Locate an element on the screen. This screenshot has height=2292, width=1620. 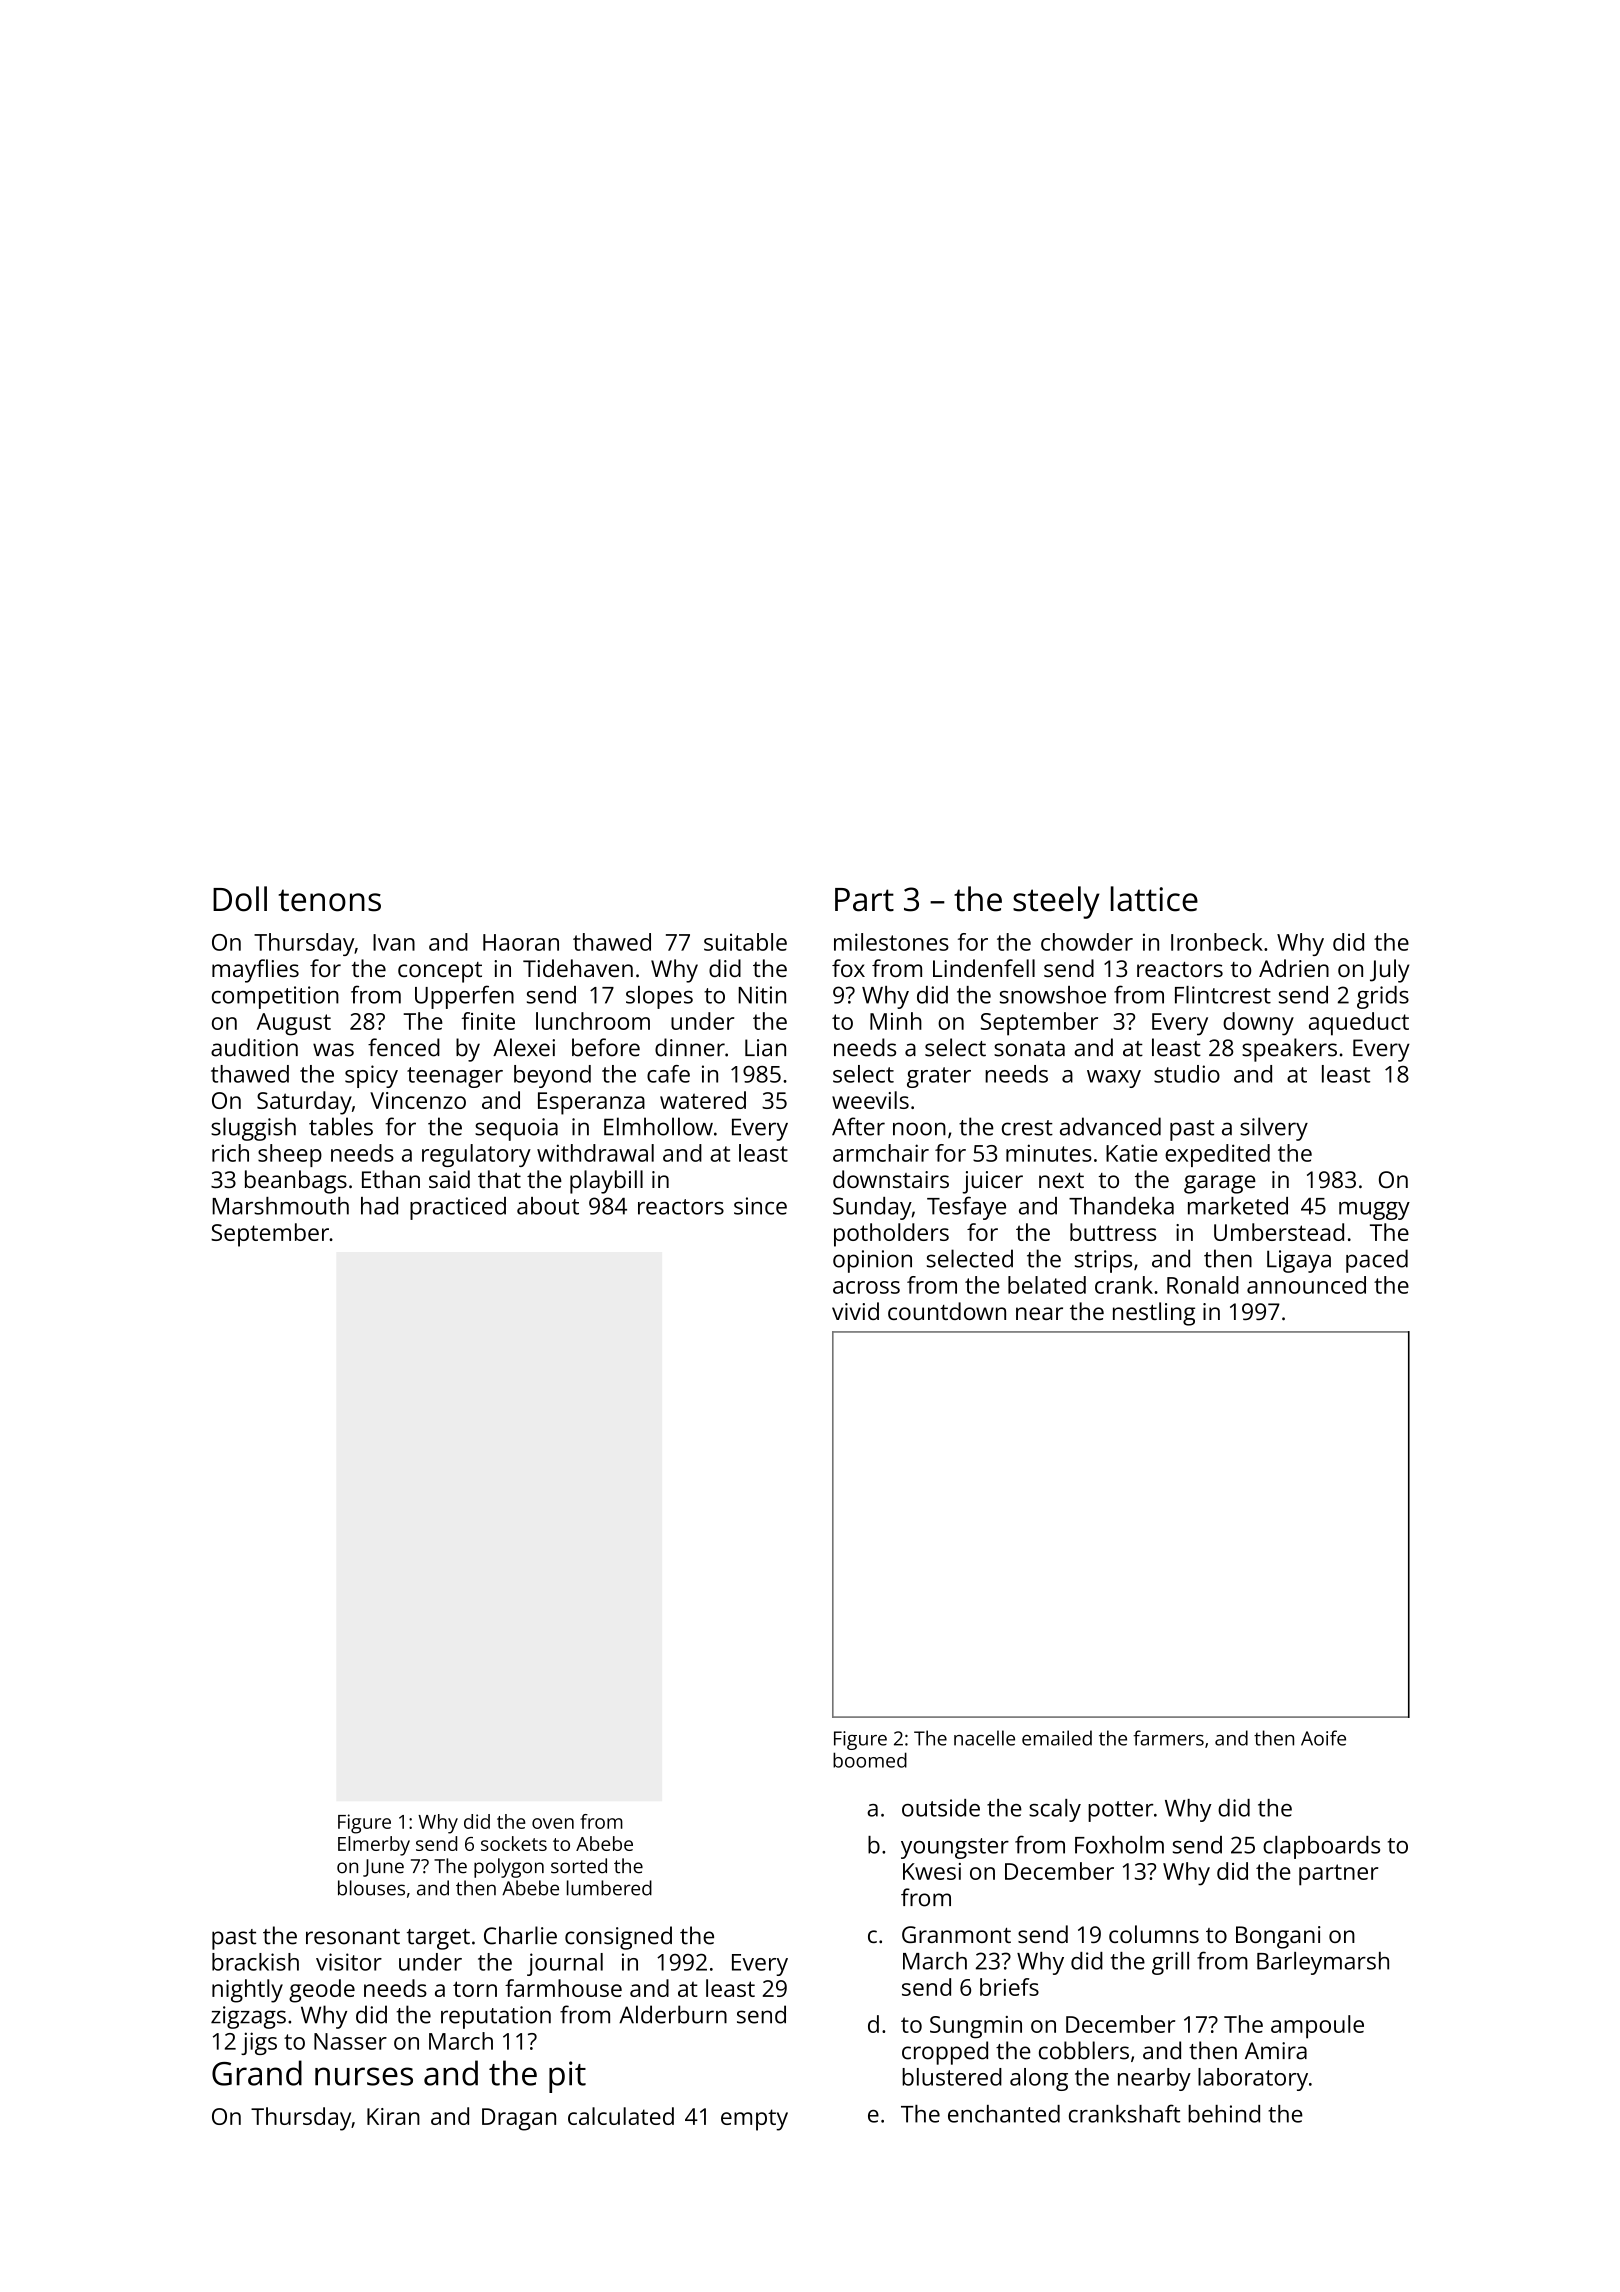
behind is located at coordinates (1224, 2114).
